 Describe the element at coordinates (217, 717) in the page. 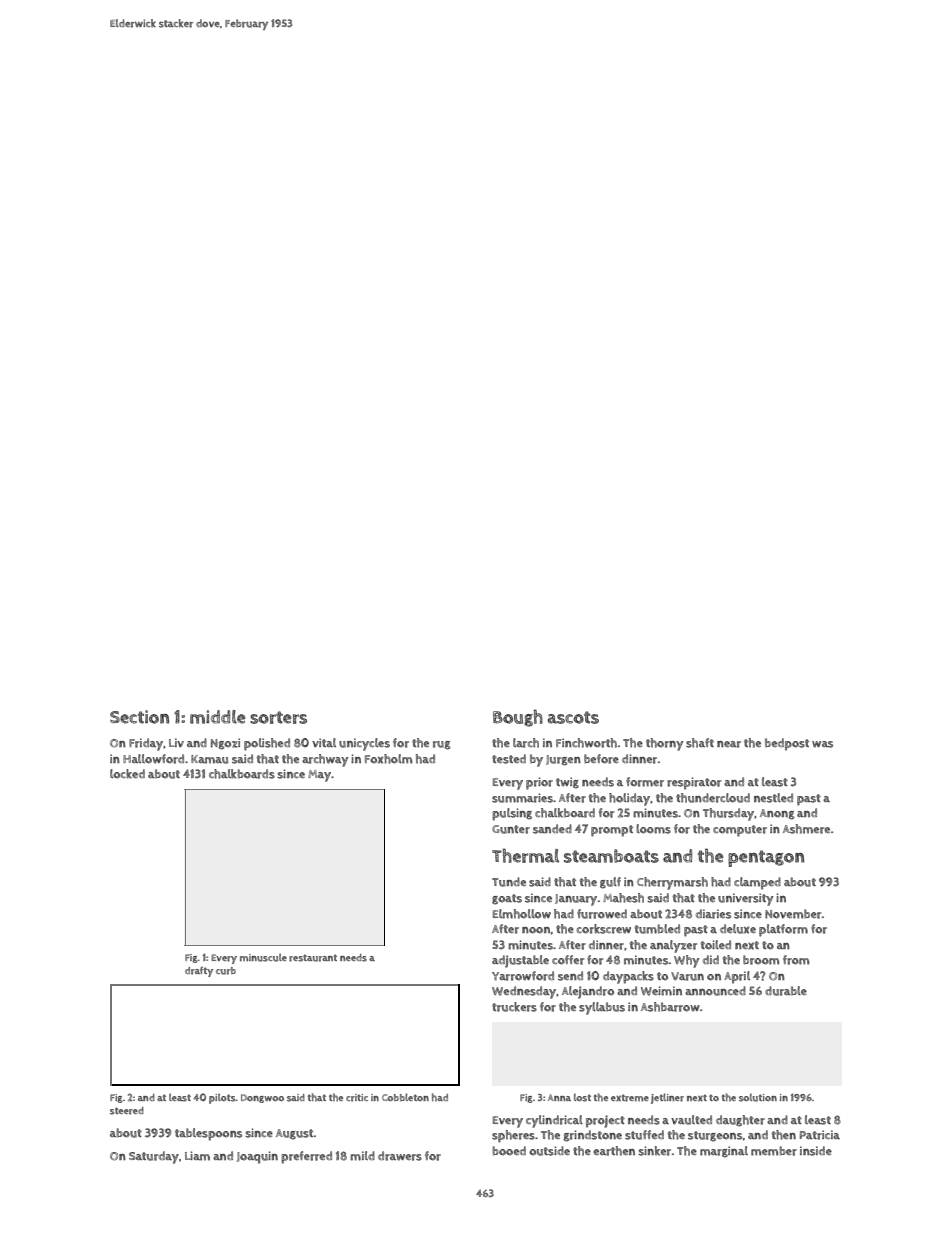

I see `middle` at that location.
